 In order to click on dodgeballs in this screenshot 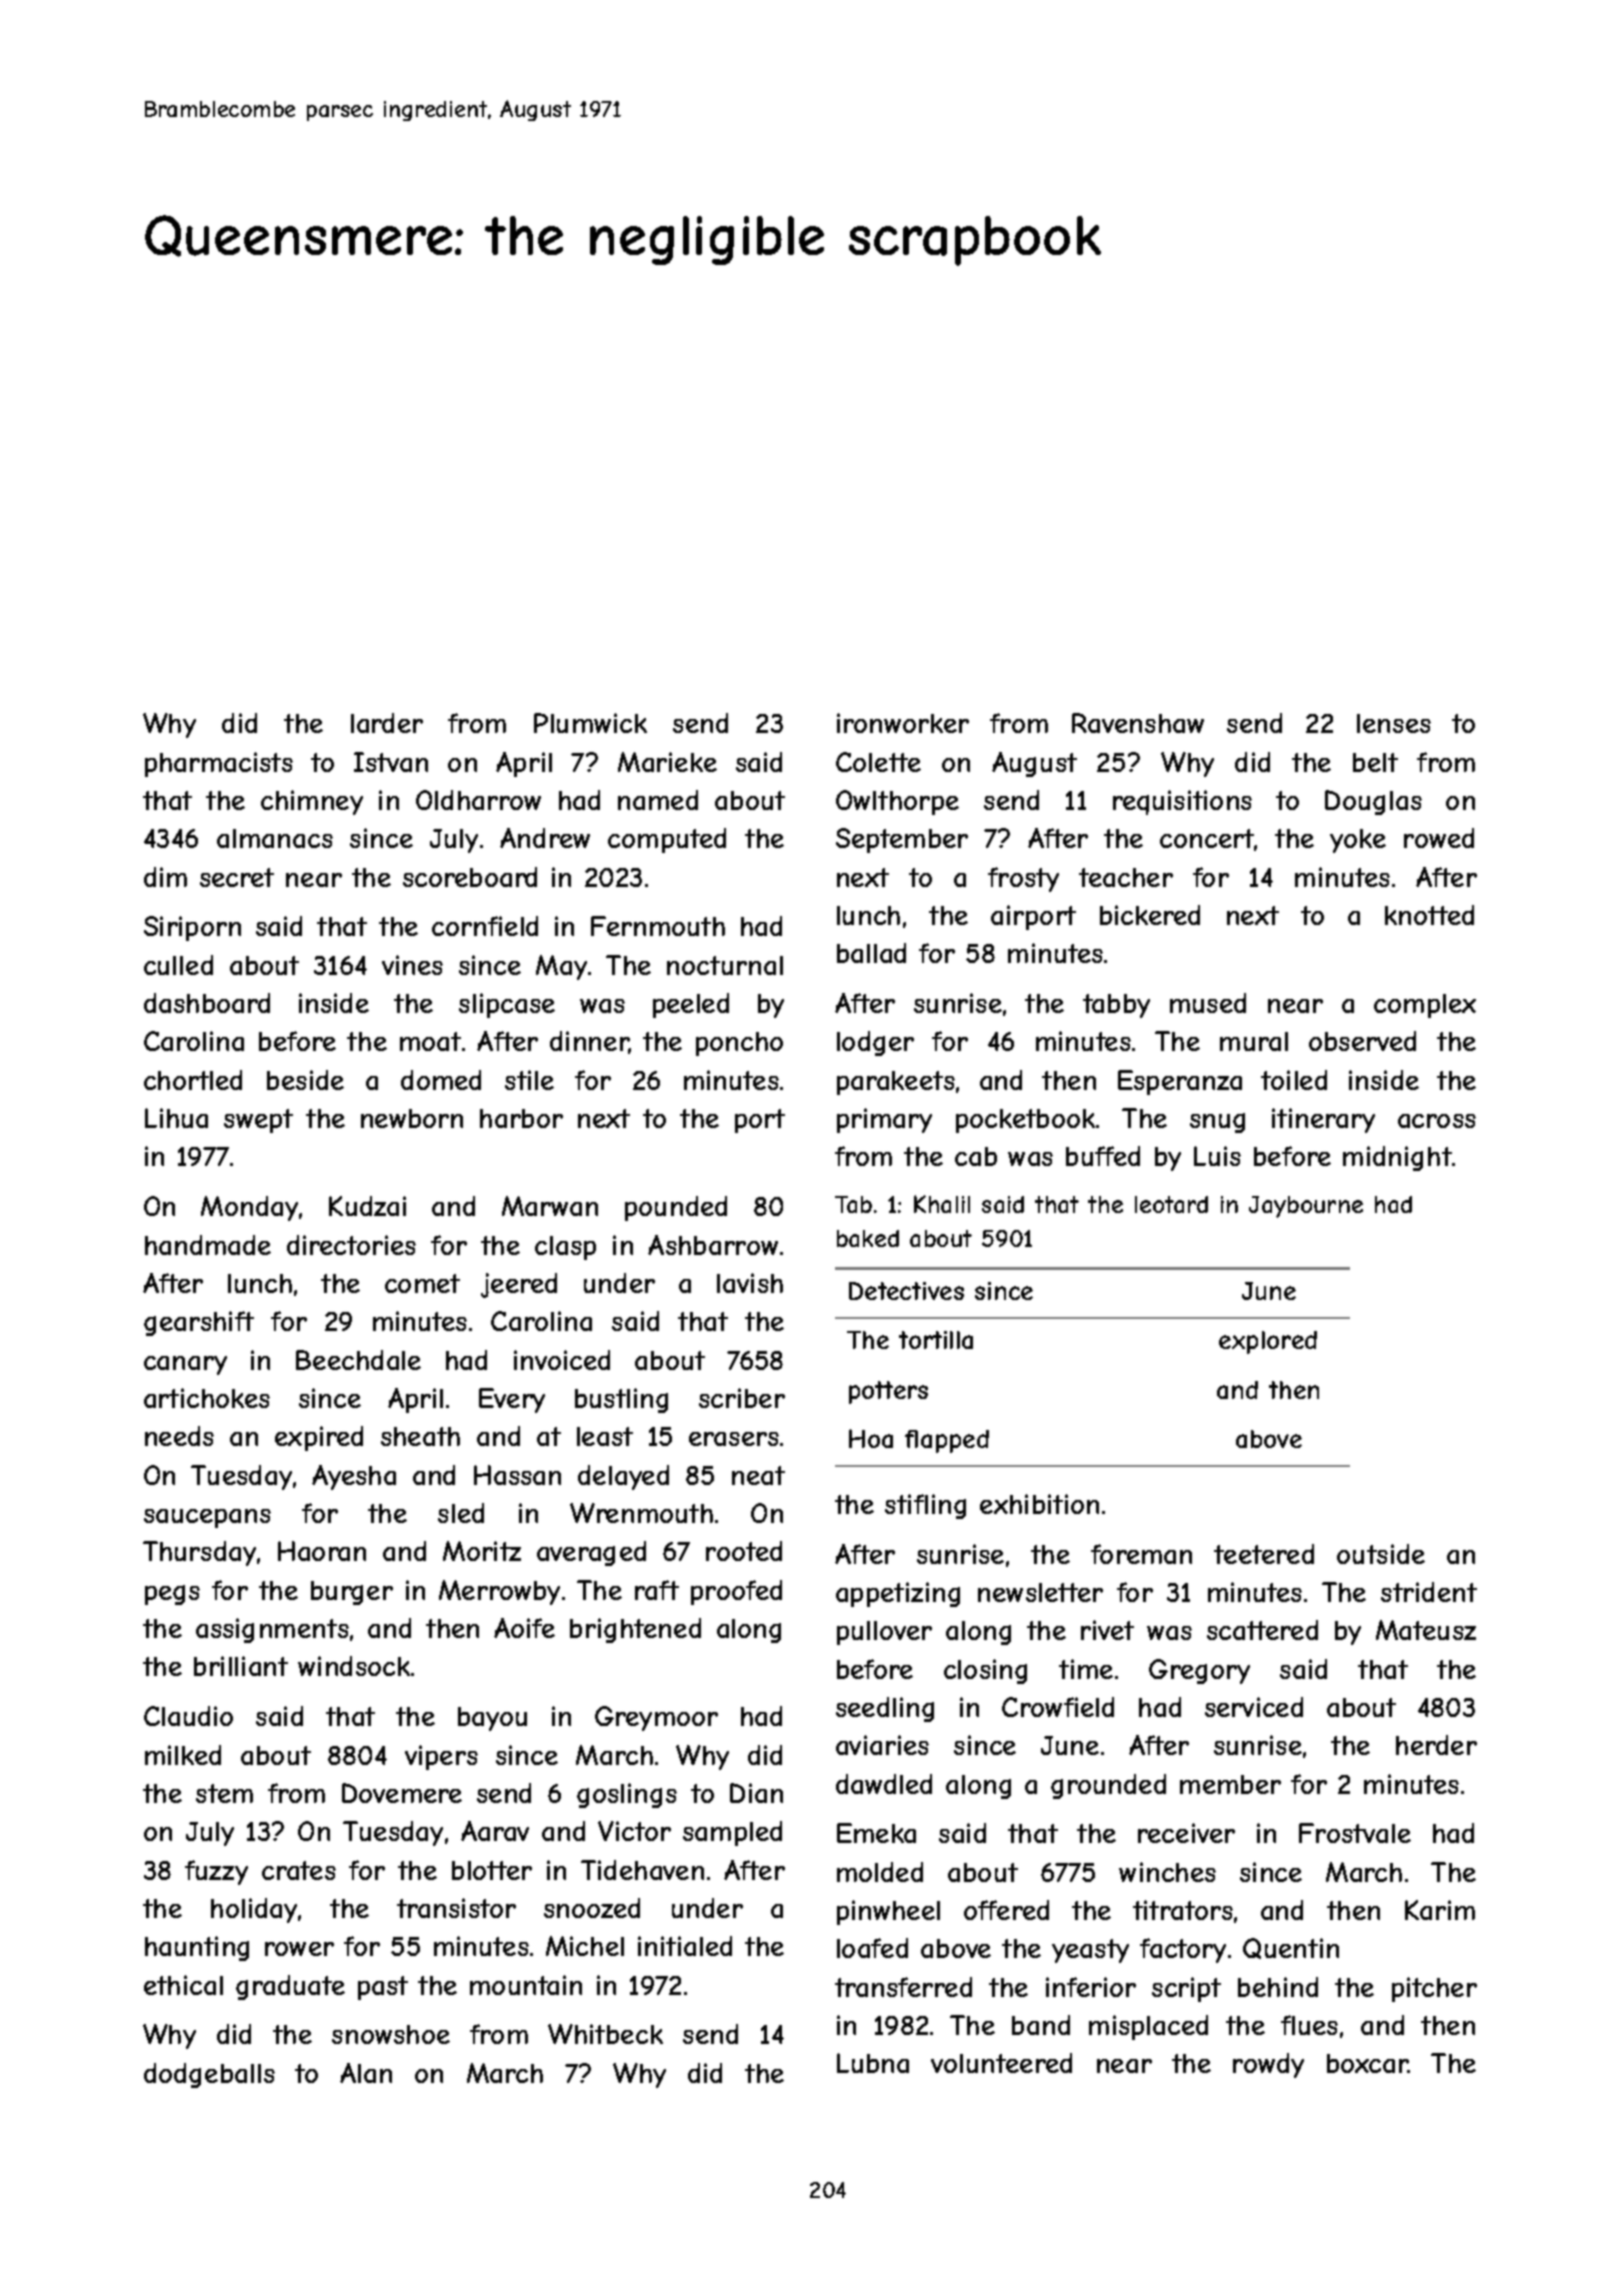, I will do `click(209, 2075)`.
